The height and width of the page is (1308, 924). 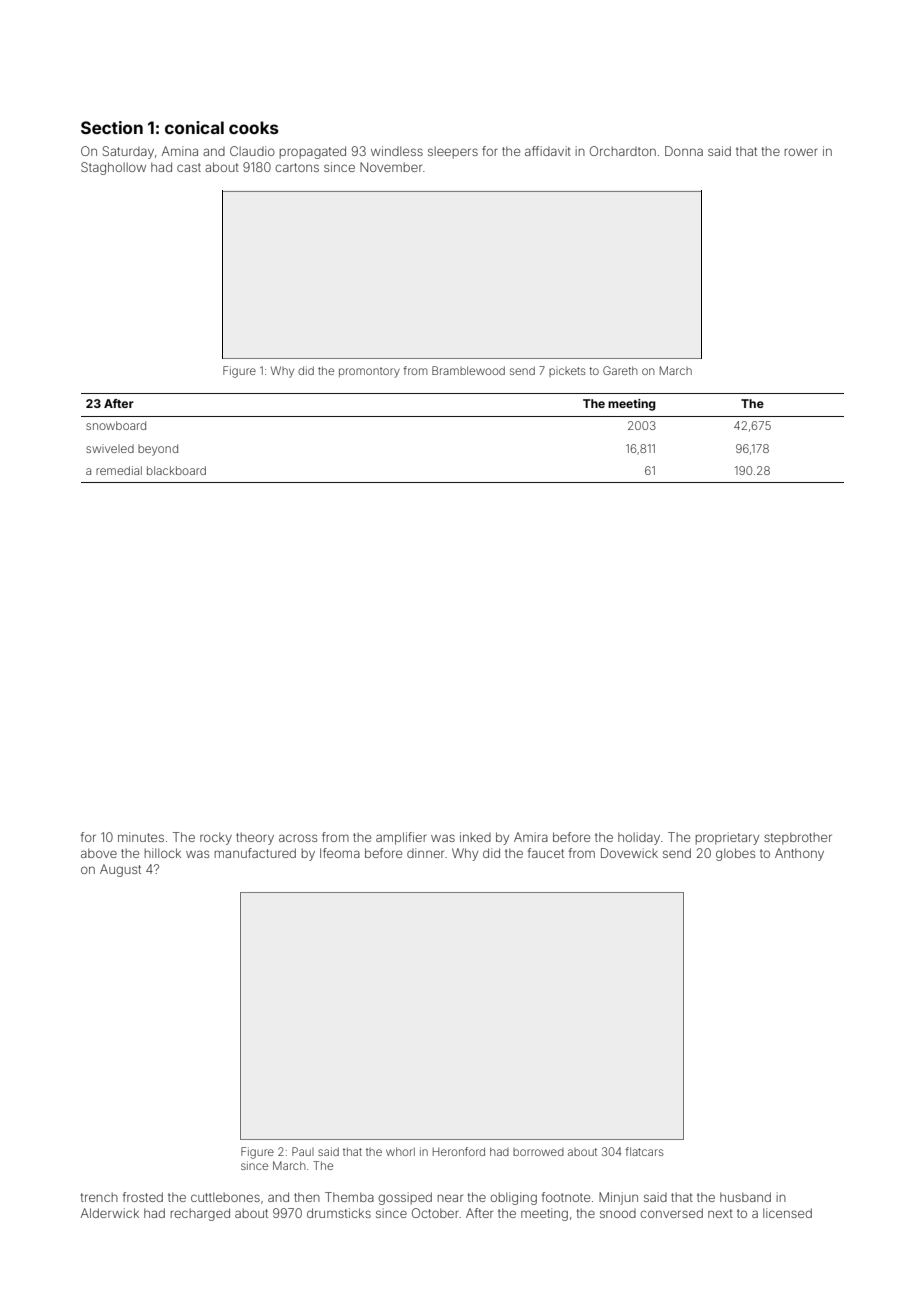 I want to click on Bramblewood, so click(x=468, y=370).
